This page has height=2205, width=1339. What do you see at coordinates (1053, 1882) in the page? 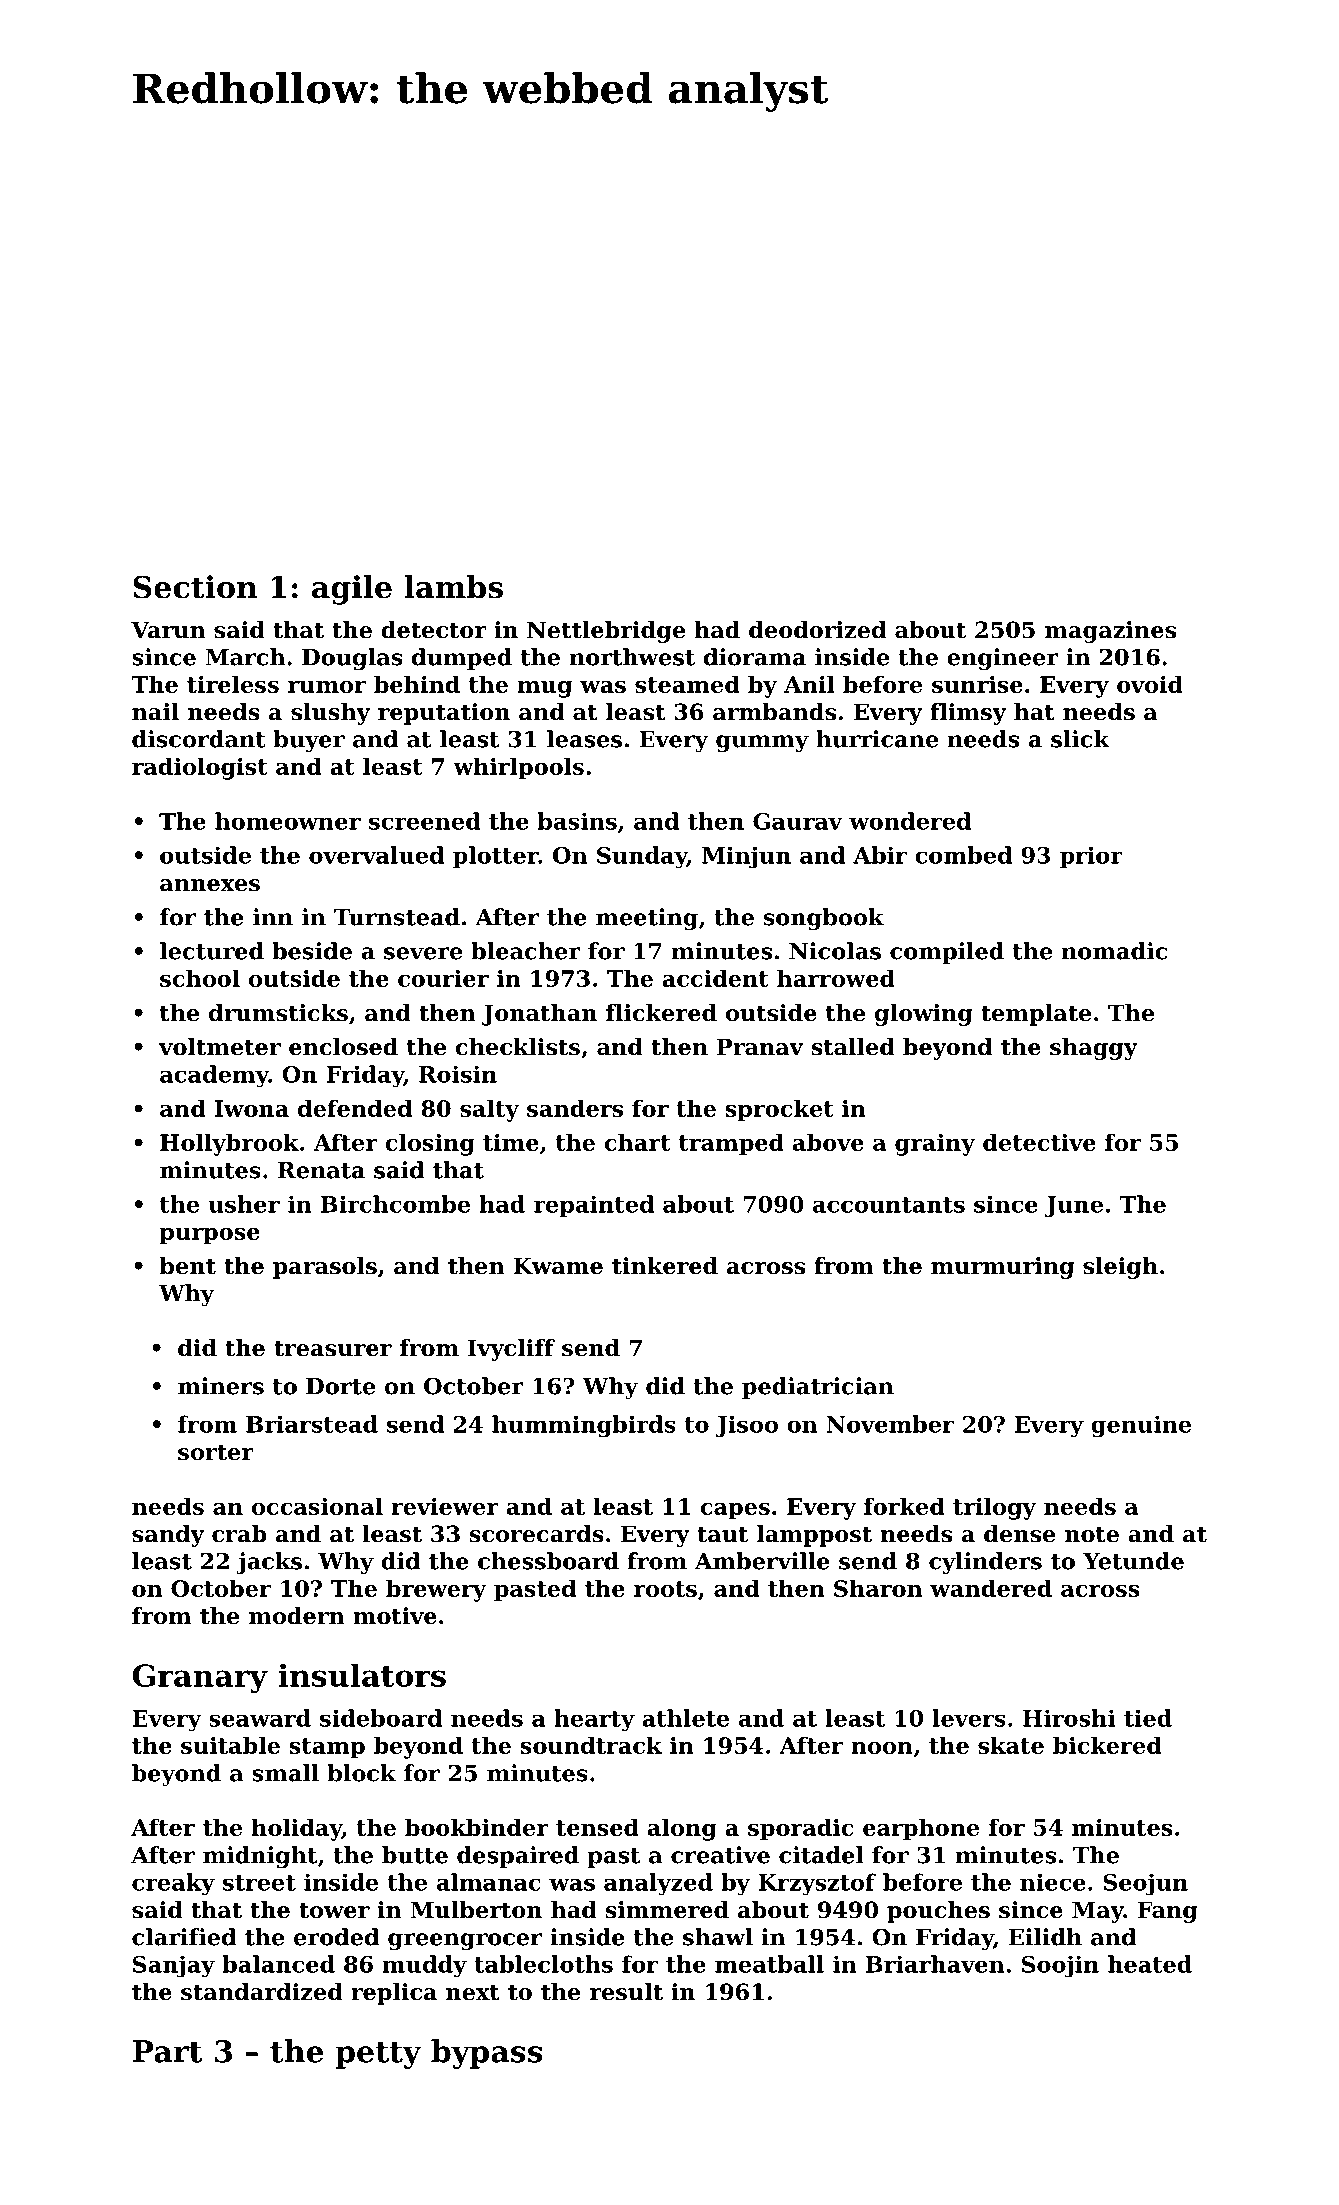
I see `niece` at bounding box center [1053, 1882].
